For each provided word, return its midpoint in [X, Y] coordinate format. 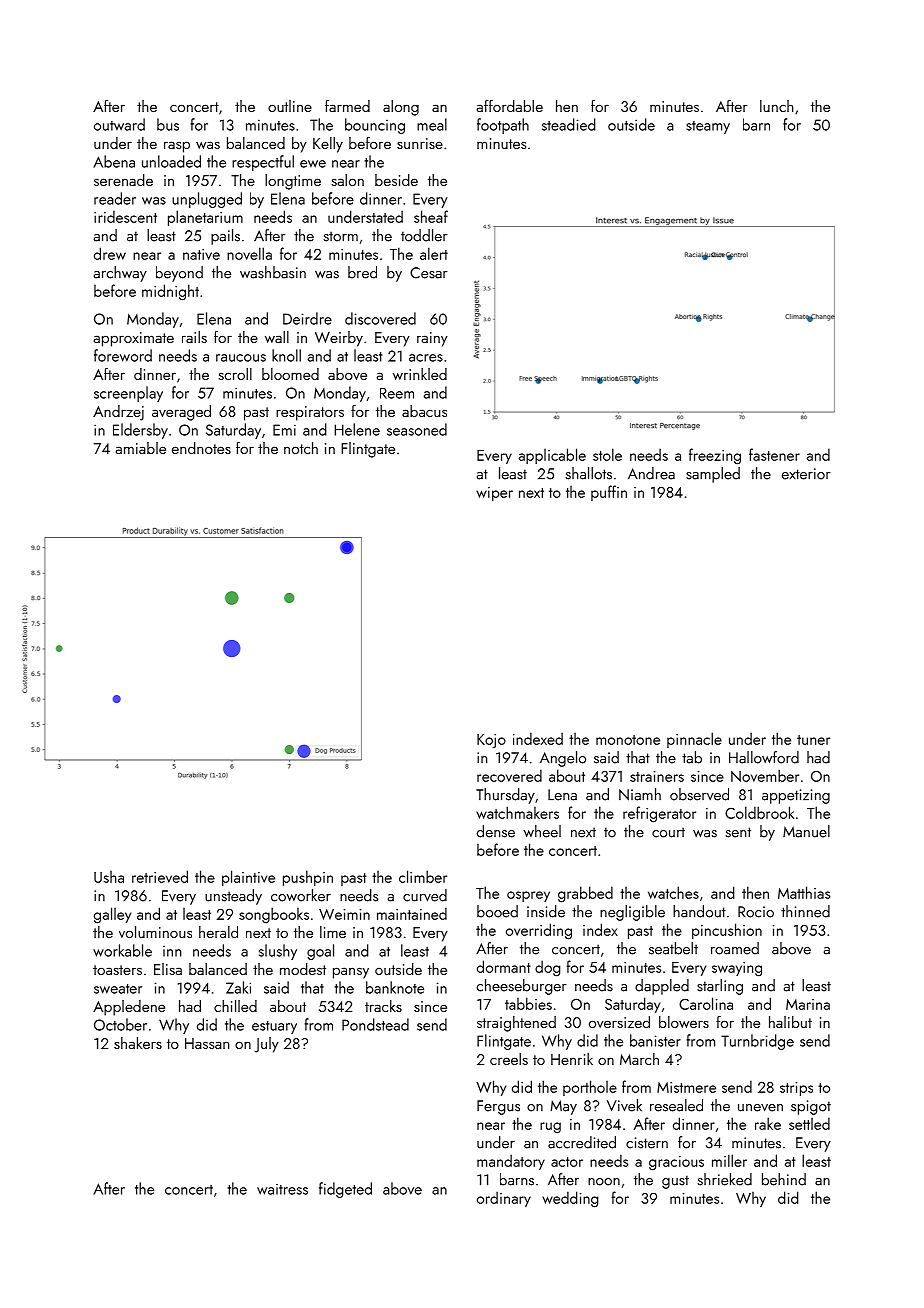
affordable [510, 106]
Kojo [491, 741]
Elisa [168, 969]
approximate [134, 339]
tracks [383, 1006]
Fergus [498, 1107]
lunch [776, 106]
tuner [813, 740]
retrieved [160, 876]
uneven [760, 1108]
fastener [774, 454]
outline [290, 106]
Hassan [207, 1043]
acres [426, 358]
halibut [790, 1022]
